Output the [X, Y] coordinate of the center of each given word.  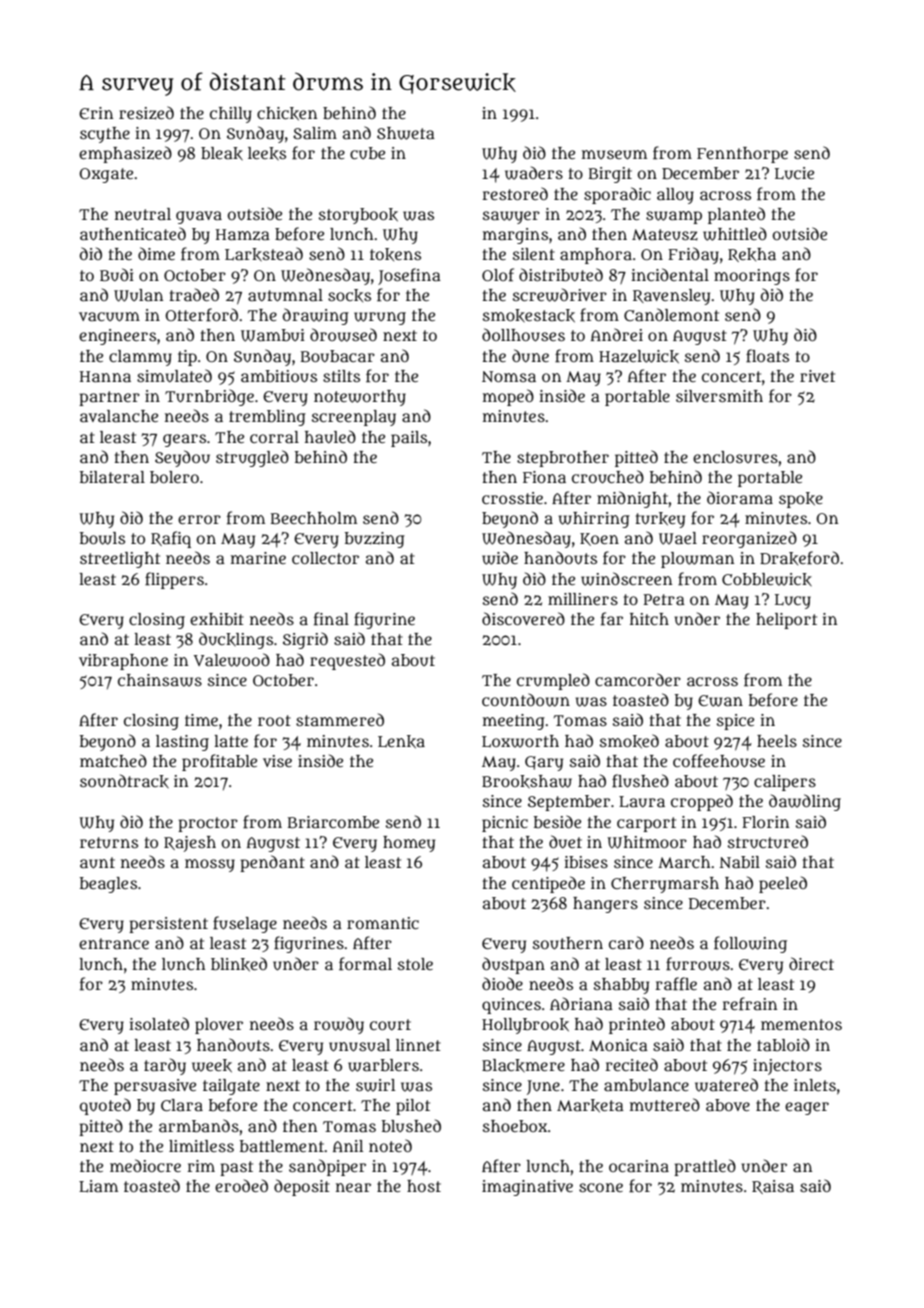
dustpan [513, 965]
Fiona [544, 477]
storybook [358, 216]
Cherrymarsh [665, 885]
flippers [174, 580]
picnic [505, 824]
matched [113, 760]
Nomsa [509, 376]
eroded [241, 1185]
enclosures [735, 457]
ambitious [279, 376]
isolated [159, 1023]
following [750, 944]
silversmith [719, 396]
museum [614, 155]
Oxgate [106, 175]
